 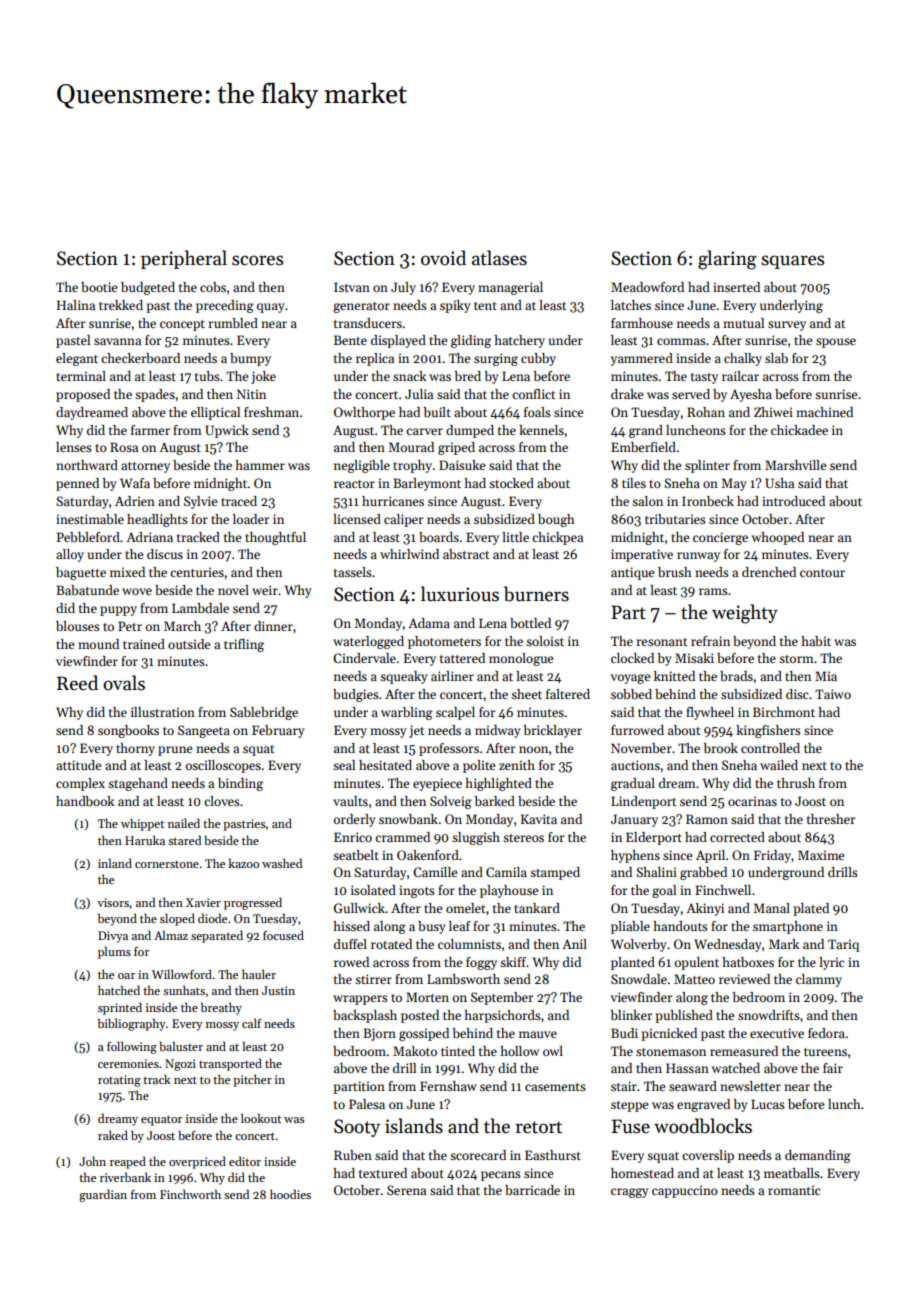 What do you see at coordinates (826, 676) in the page?
I see `Mia` at bounding box center [826, 676].
